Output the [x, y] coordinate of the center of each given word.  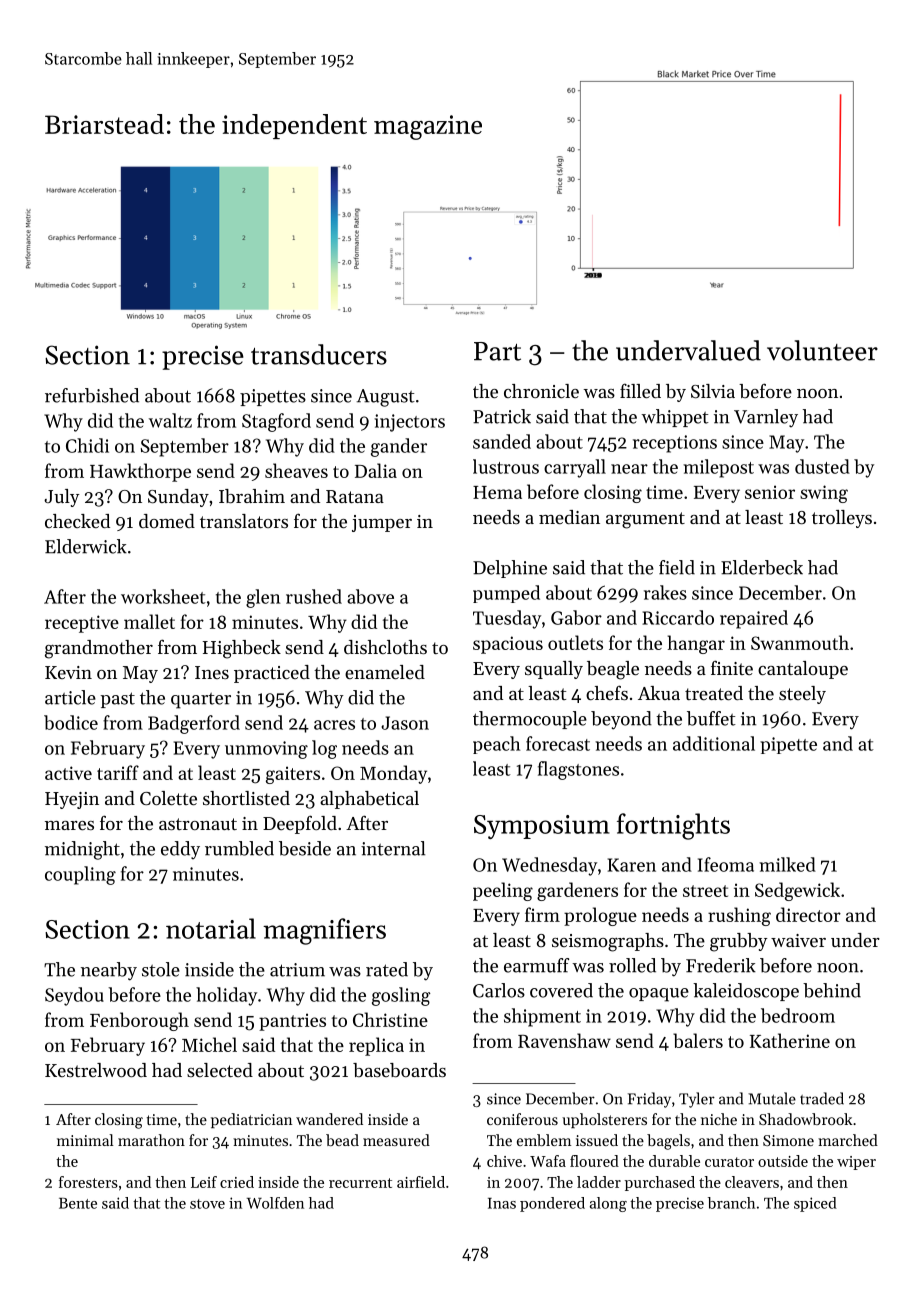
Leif [204, 1182]
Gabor [576, 617]
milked [787, 864]
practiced [272, 674]
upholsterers [604, 1120]
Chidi [87, 445]
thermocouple [530, 720]
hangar [696, 644]
